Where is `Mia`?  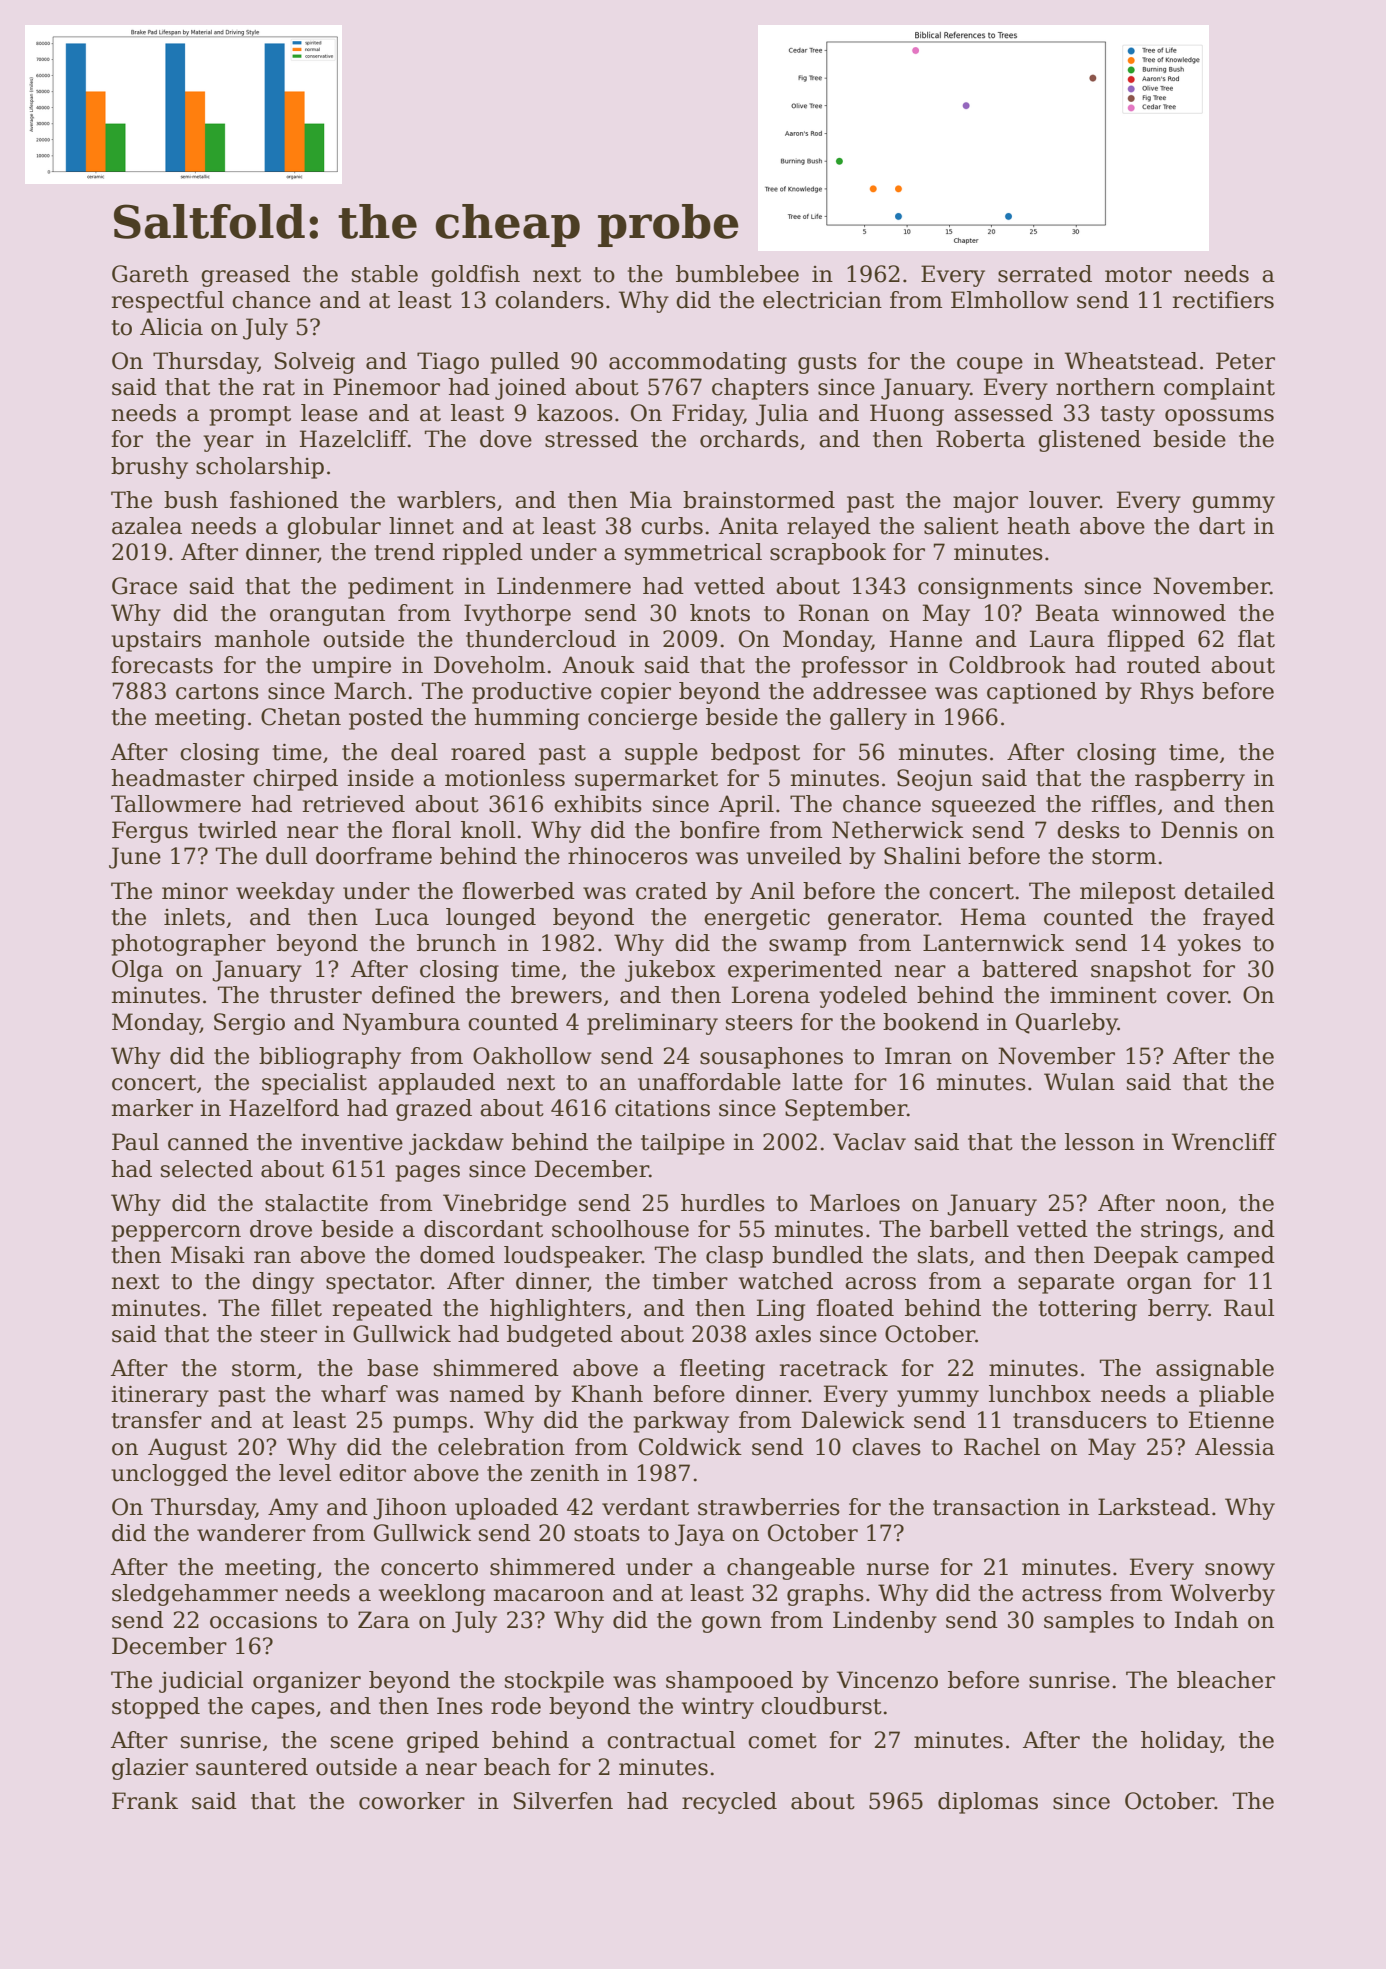 Mia is located at coordinates (651, 500).
